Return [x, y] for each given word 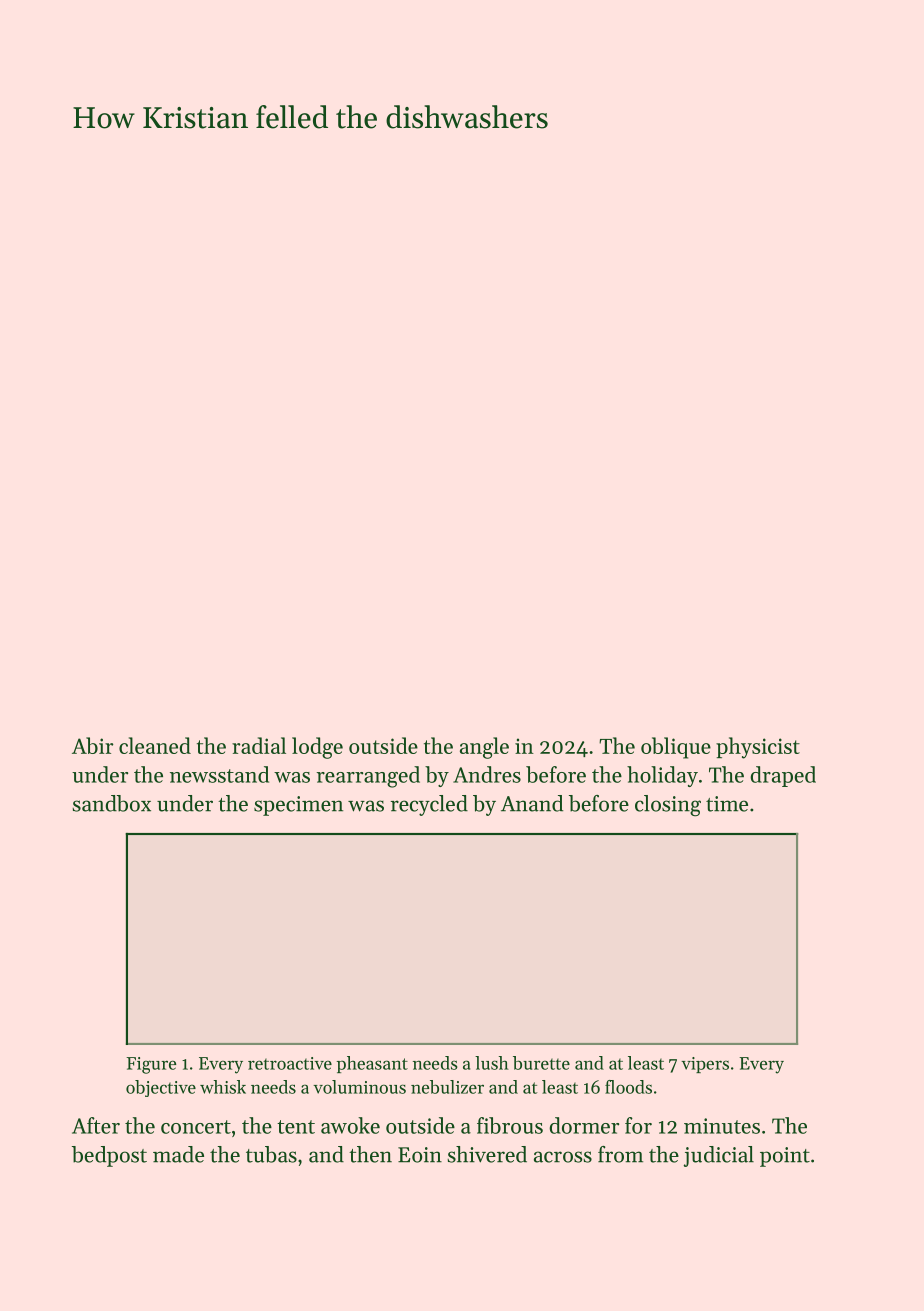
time [727, 804]
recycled [429, 805]
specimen [298, 806]
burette [541, 1063]
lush [492, 1063]
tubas [271, 1154]
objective [161, 1088]
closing [668, 806]
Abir [92, 745]
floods [628, 1087]
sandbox [111, 803]
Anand [532, 803]
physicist [758, 748]
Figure [151, 1065]
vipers [705, 1065]
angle [484, 748]
